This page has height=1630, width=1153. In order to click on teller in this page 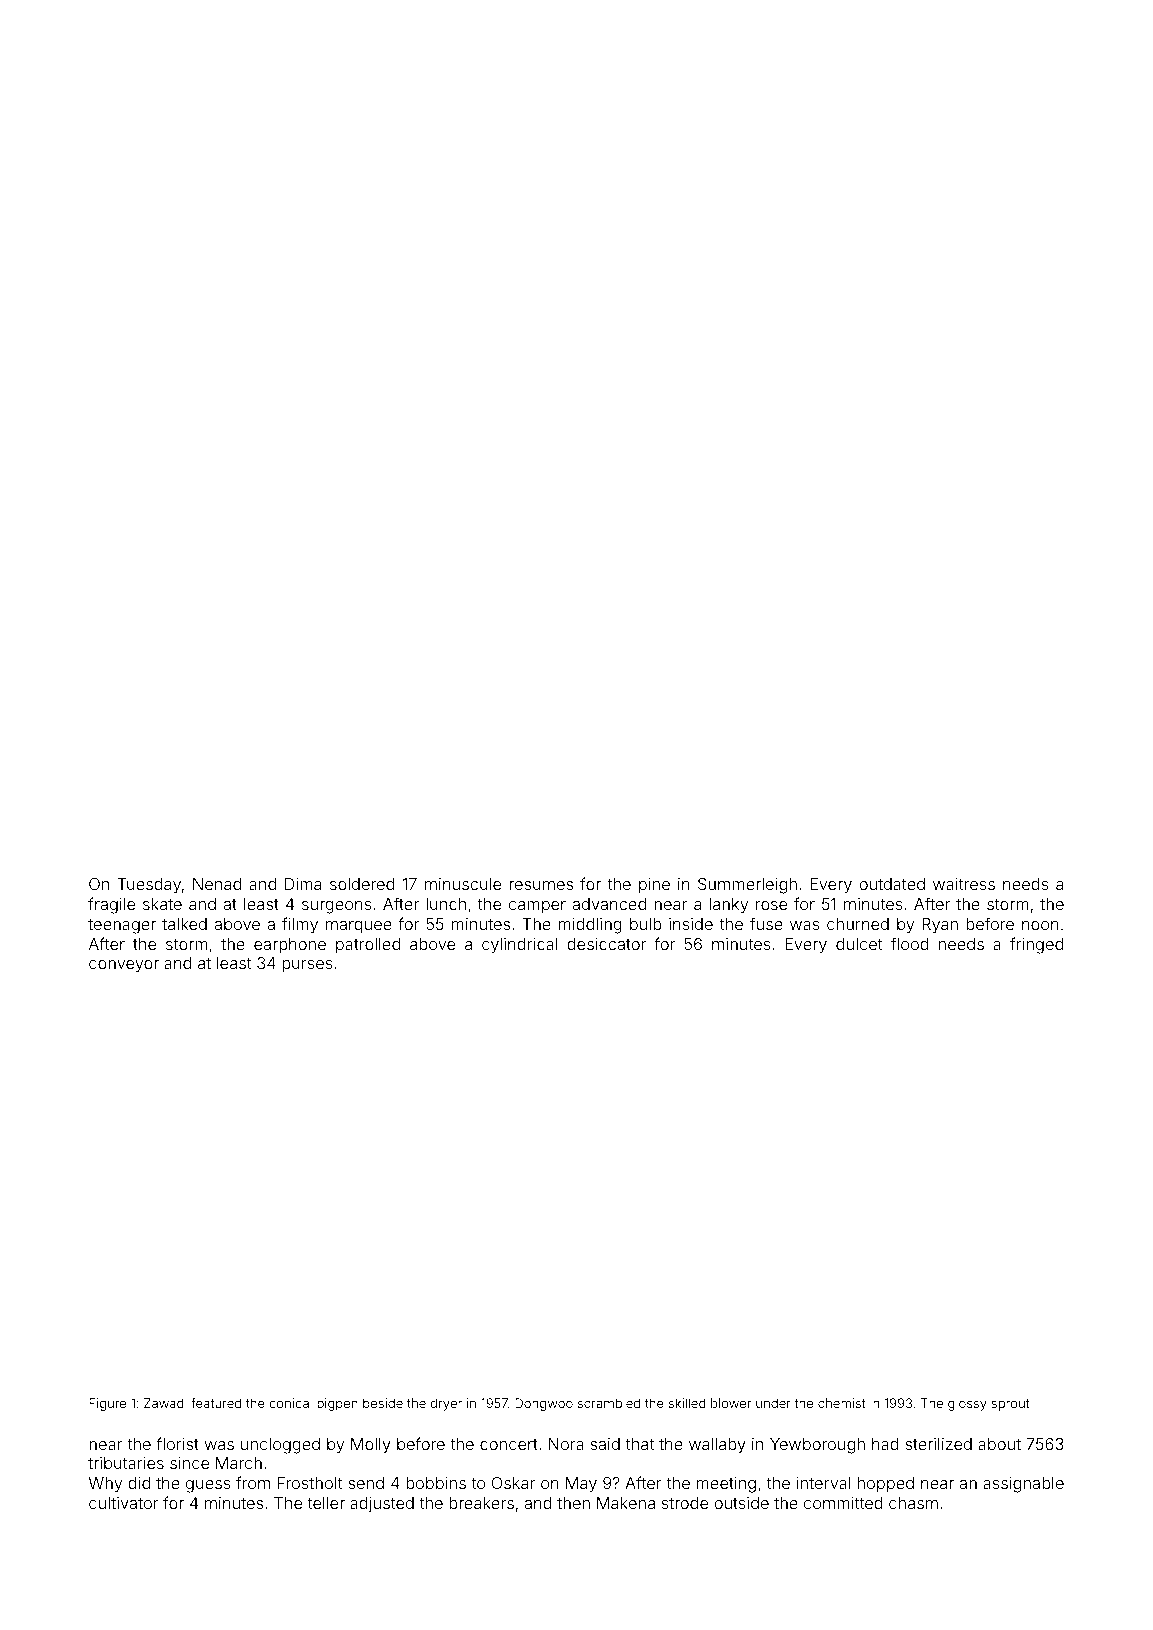, I will do `click(326, 1503)`.
